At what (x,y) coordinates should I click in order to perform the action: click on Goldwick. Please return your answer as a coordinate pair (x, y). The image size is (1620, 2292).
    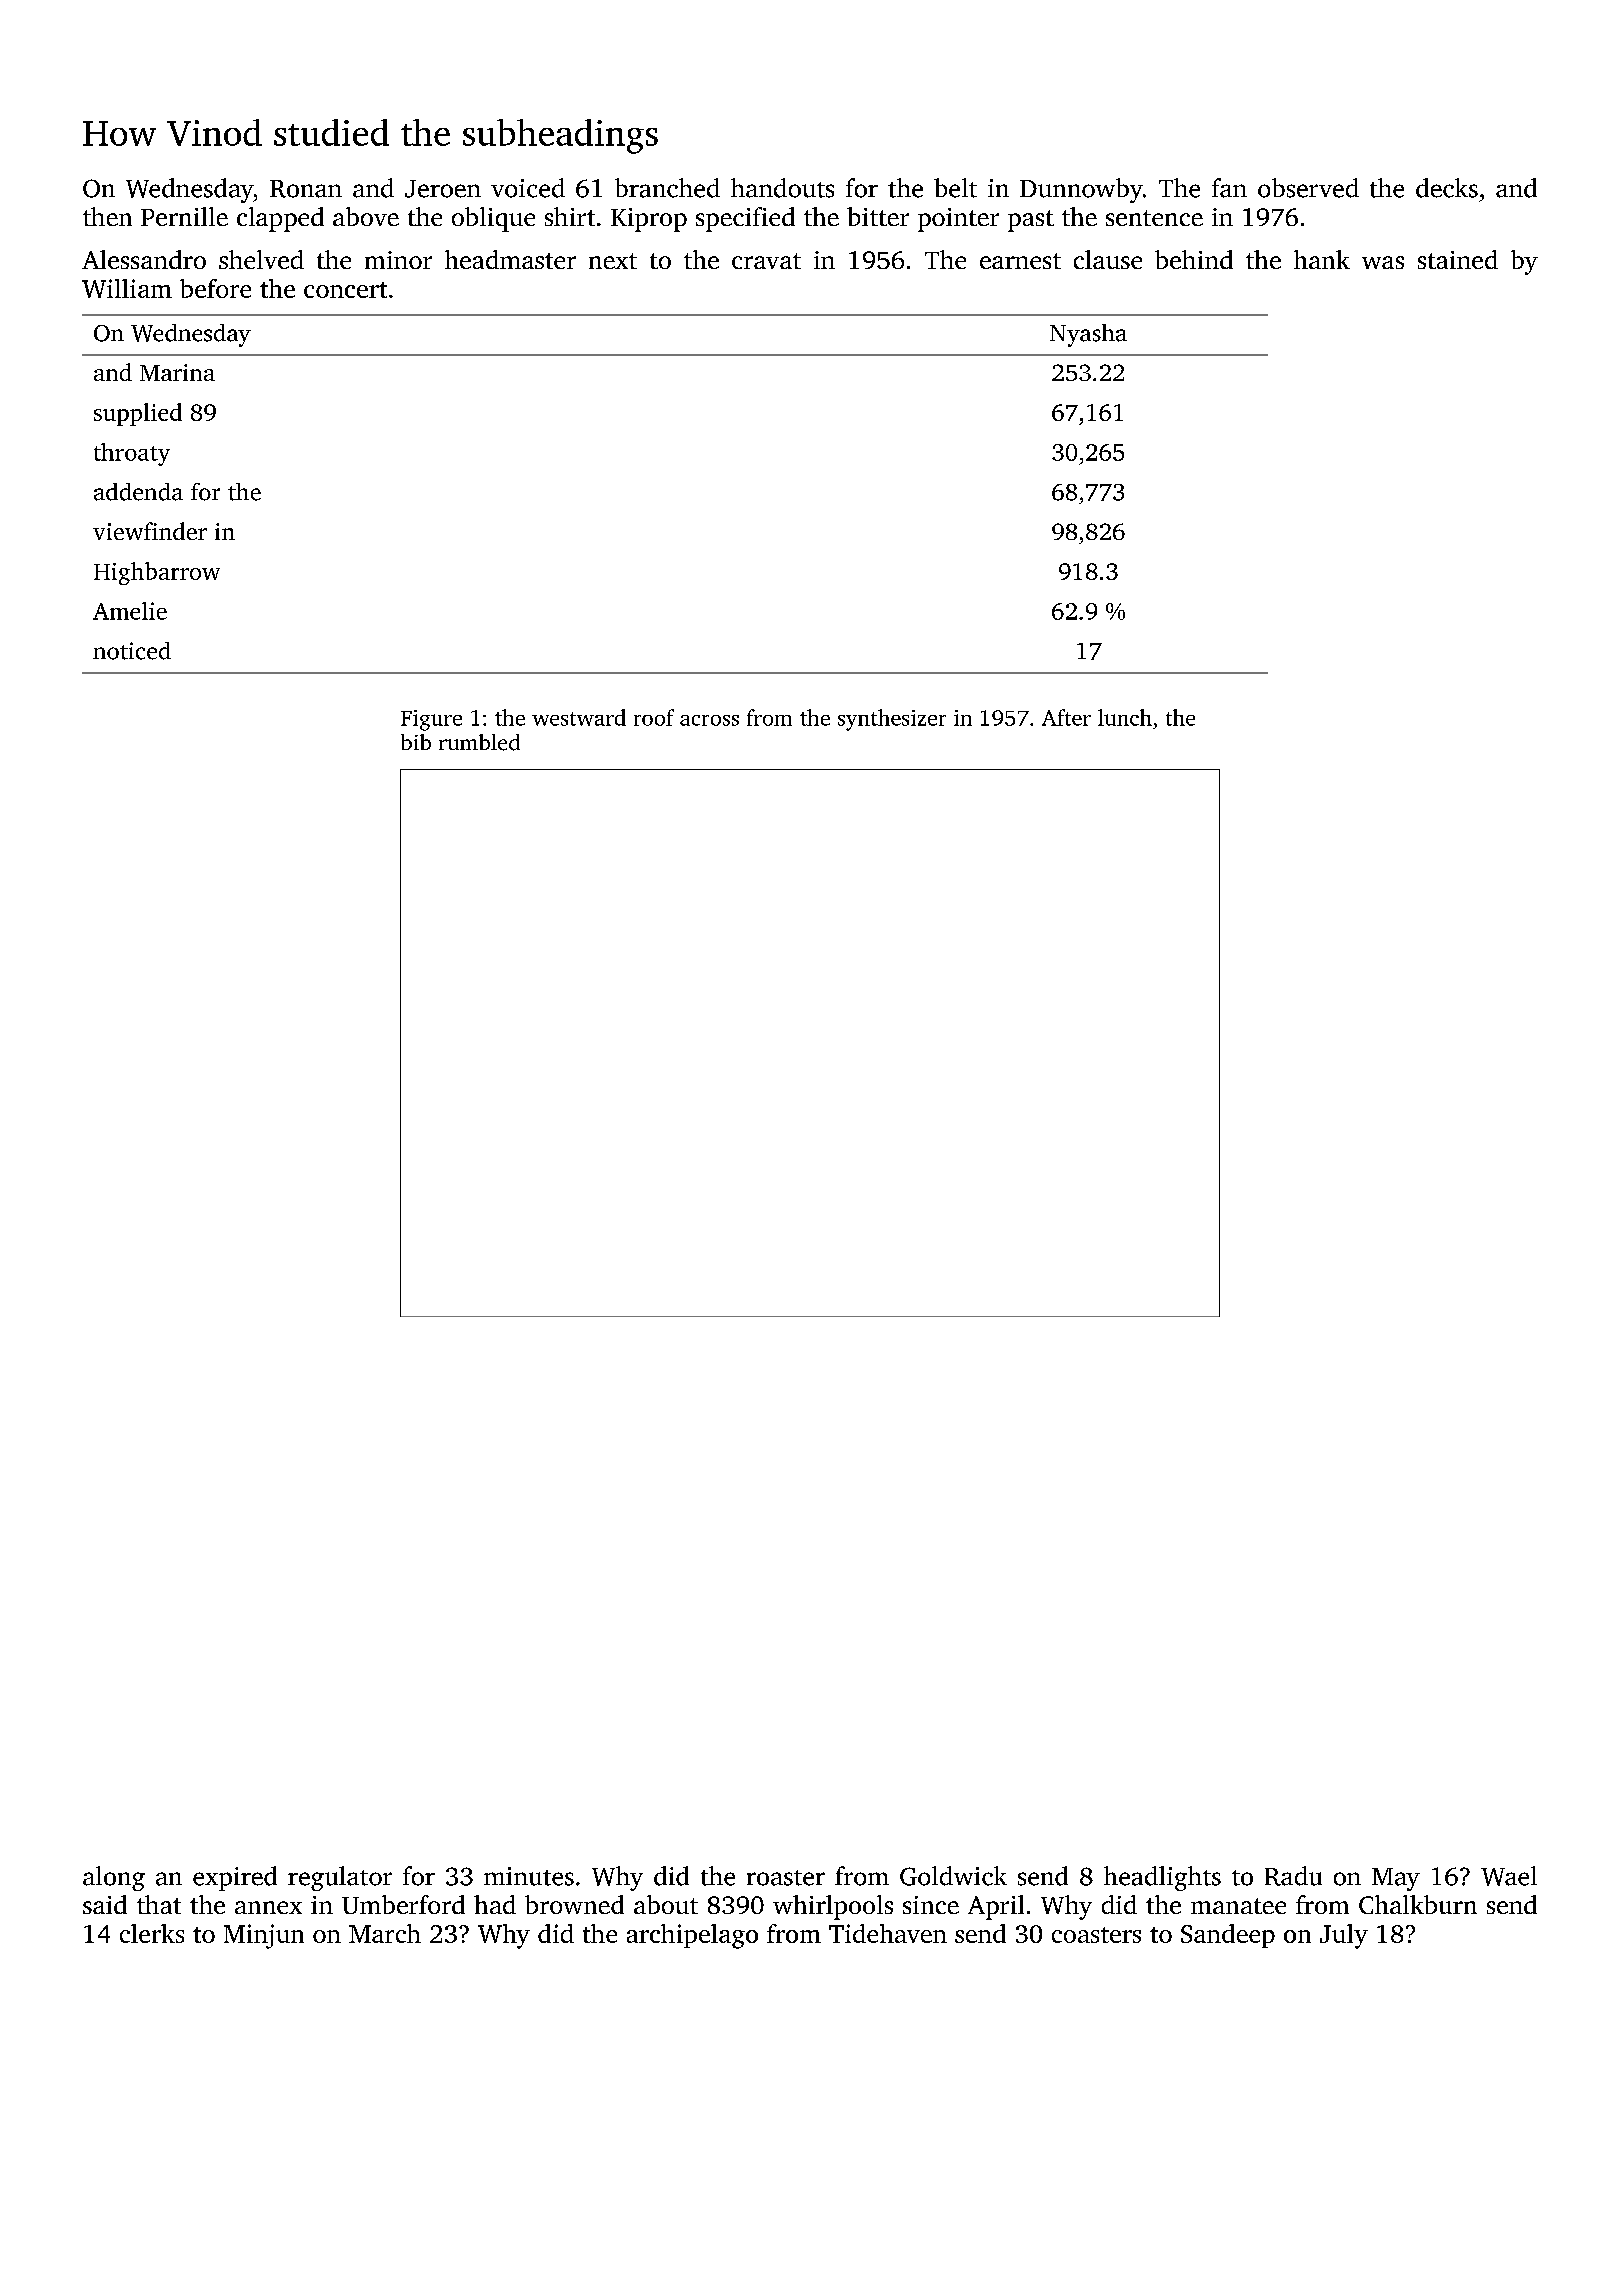
    Looking at the image, I should click on (953, 1876).
